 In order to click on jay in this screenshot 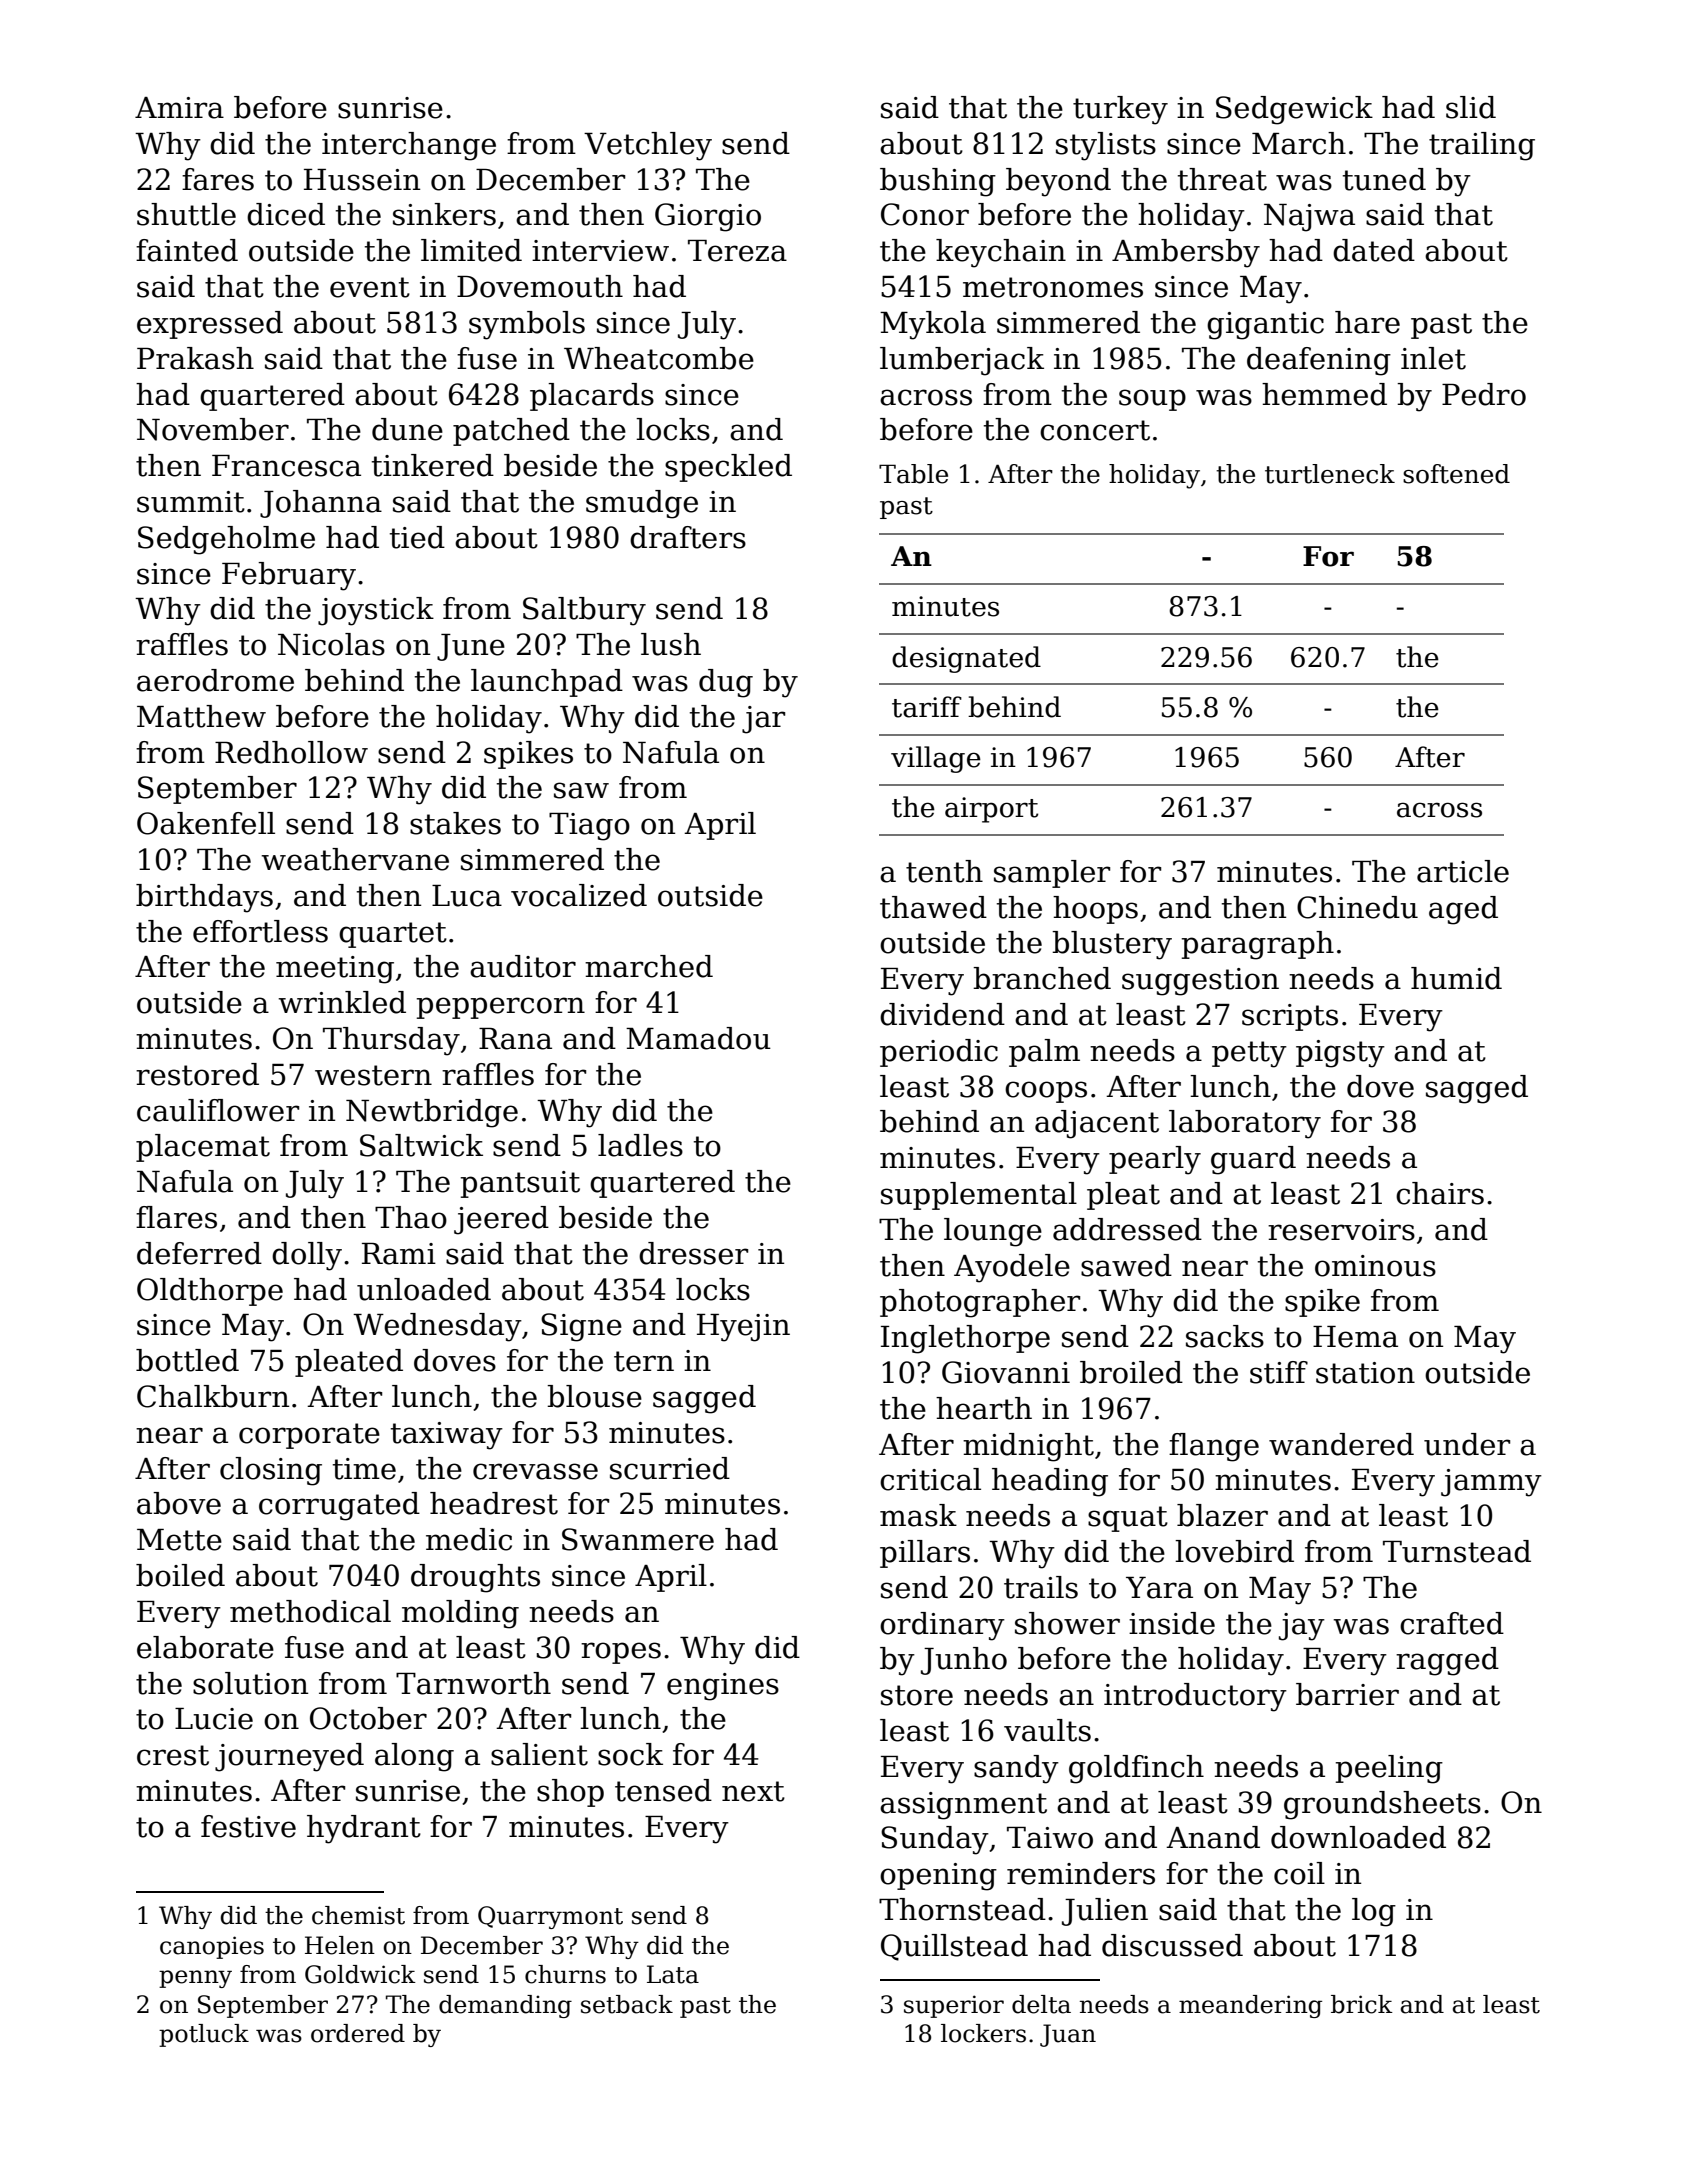, I will do `click(1302, 1627)`.
